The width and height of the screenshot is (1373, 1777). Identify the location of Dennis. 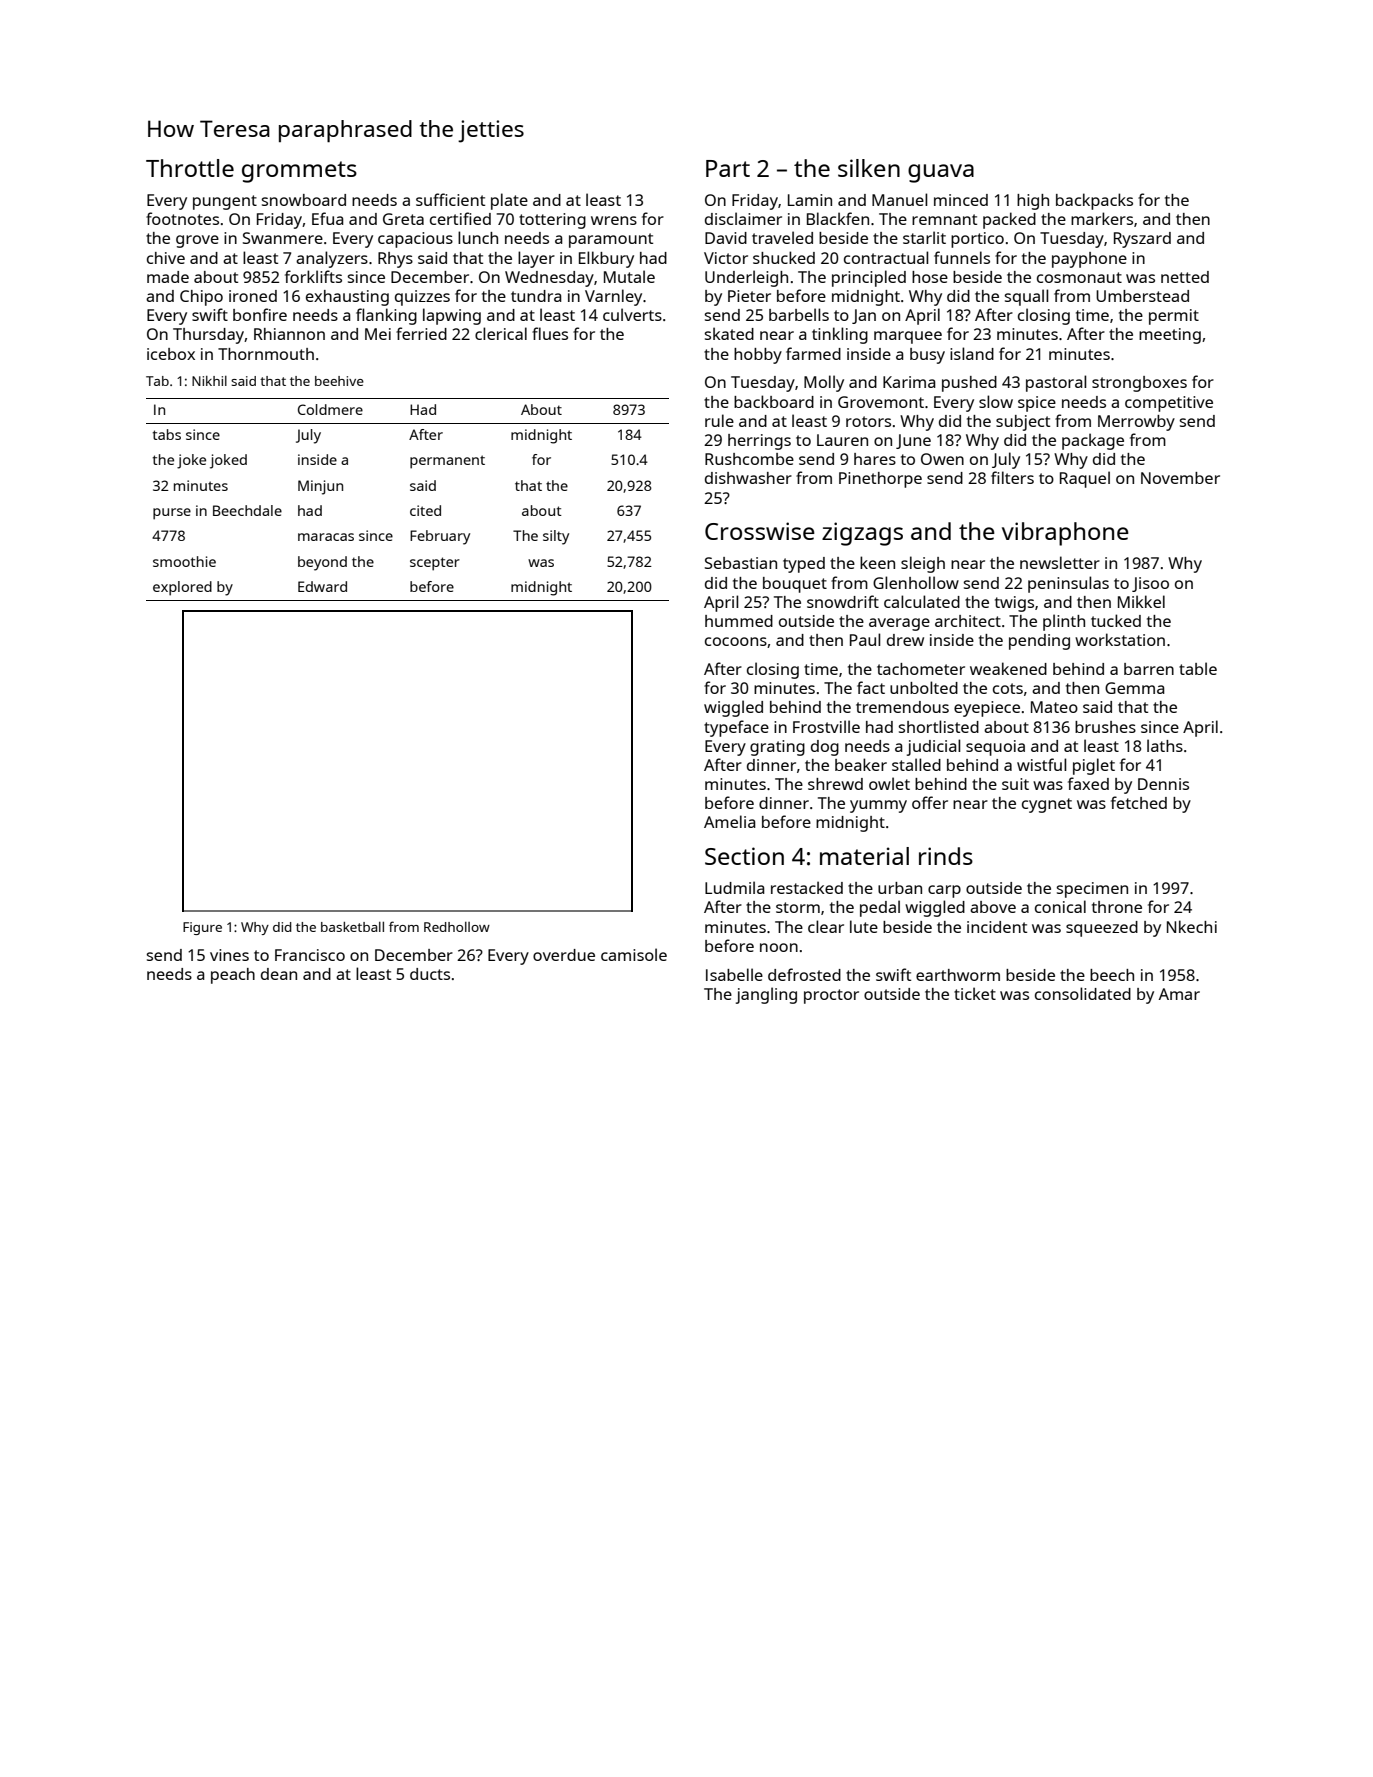
(1163, 784).
